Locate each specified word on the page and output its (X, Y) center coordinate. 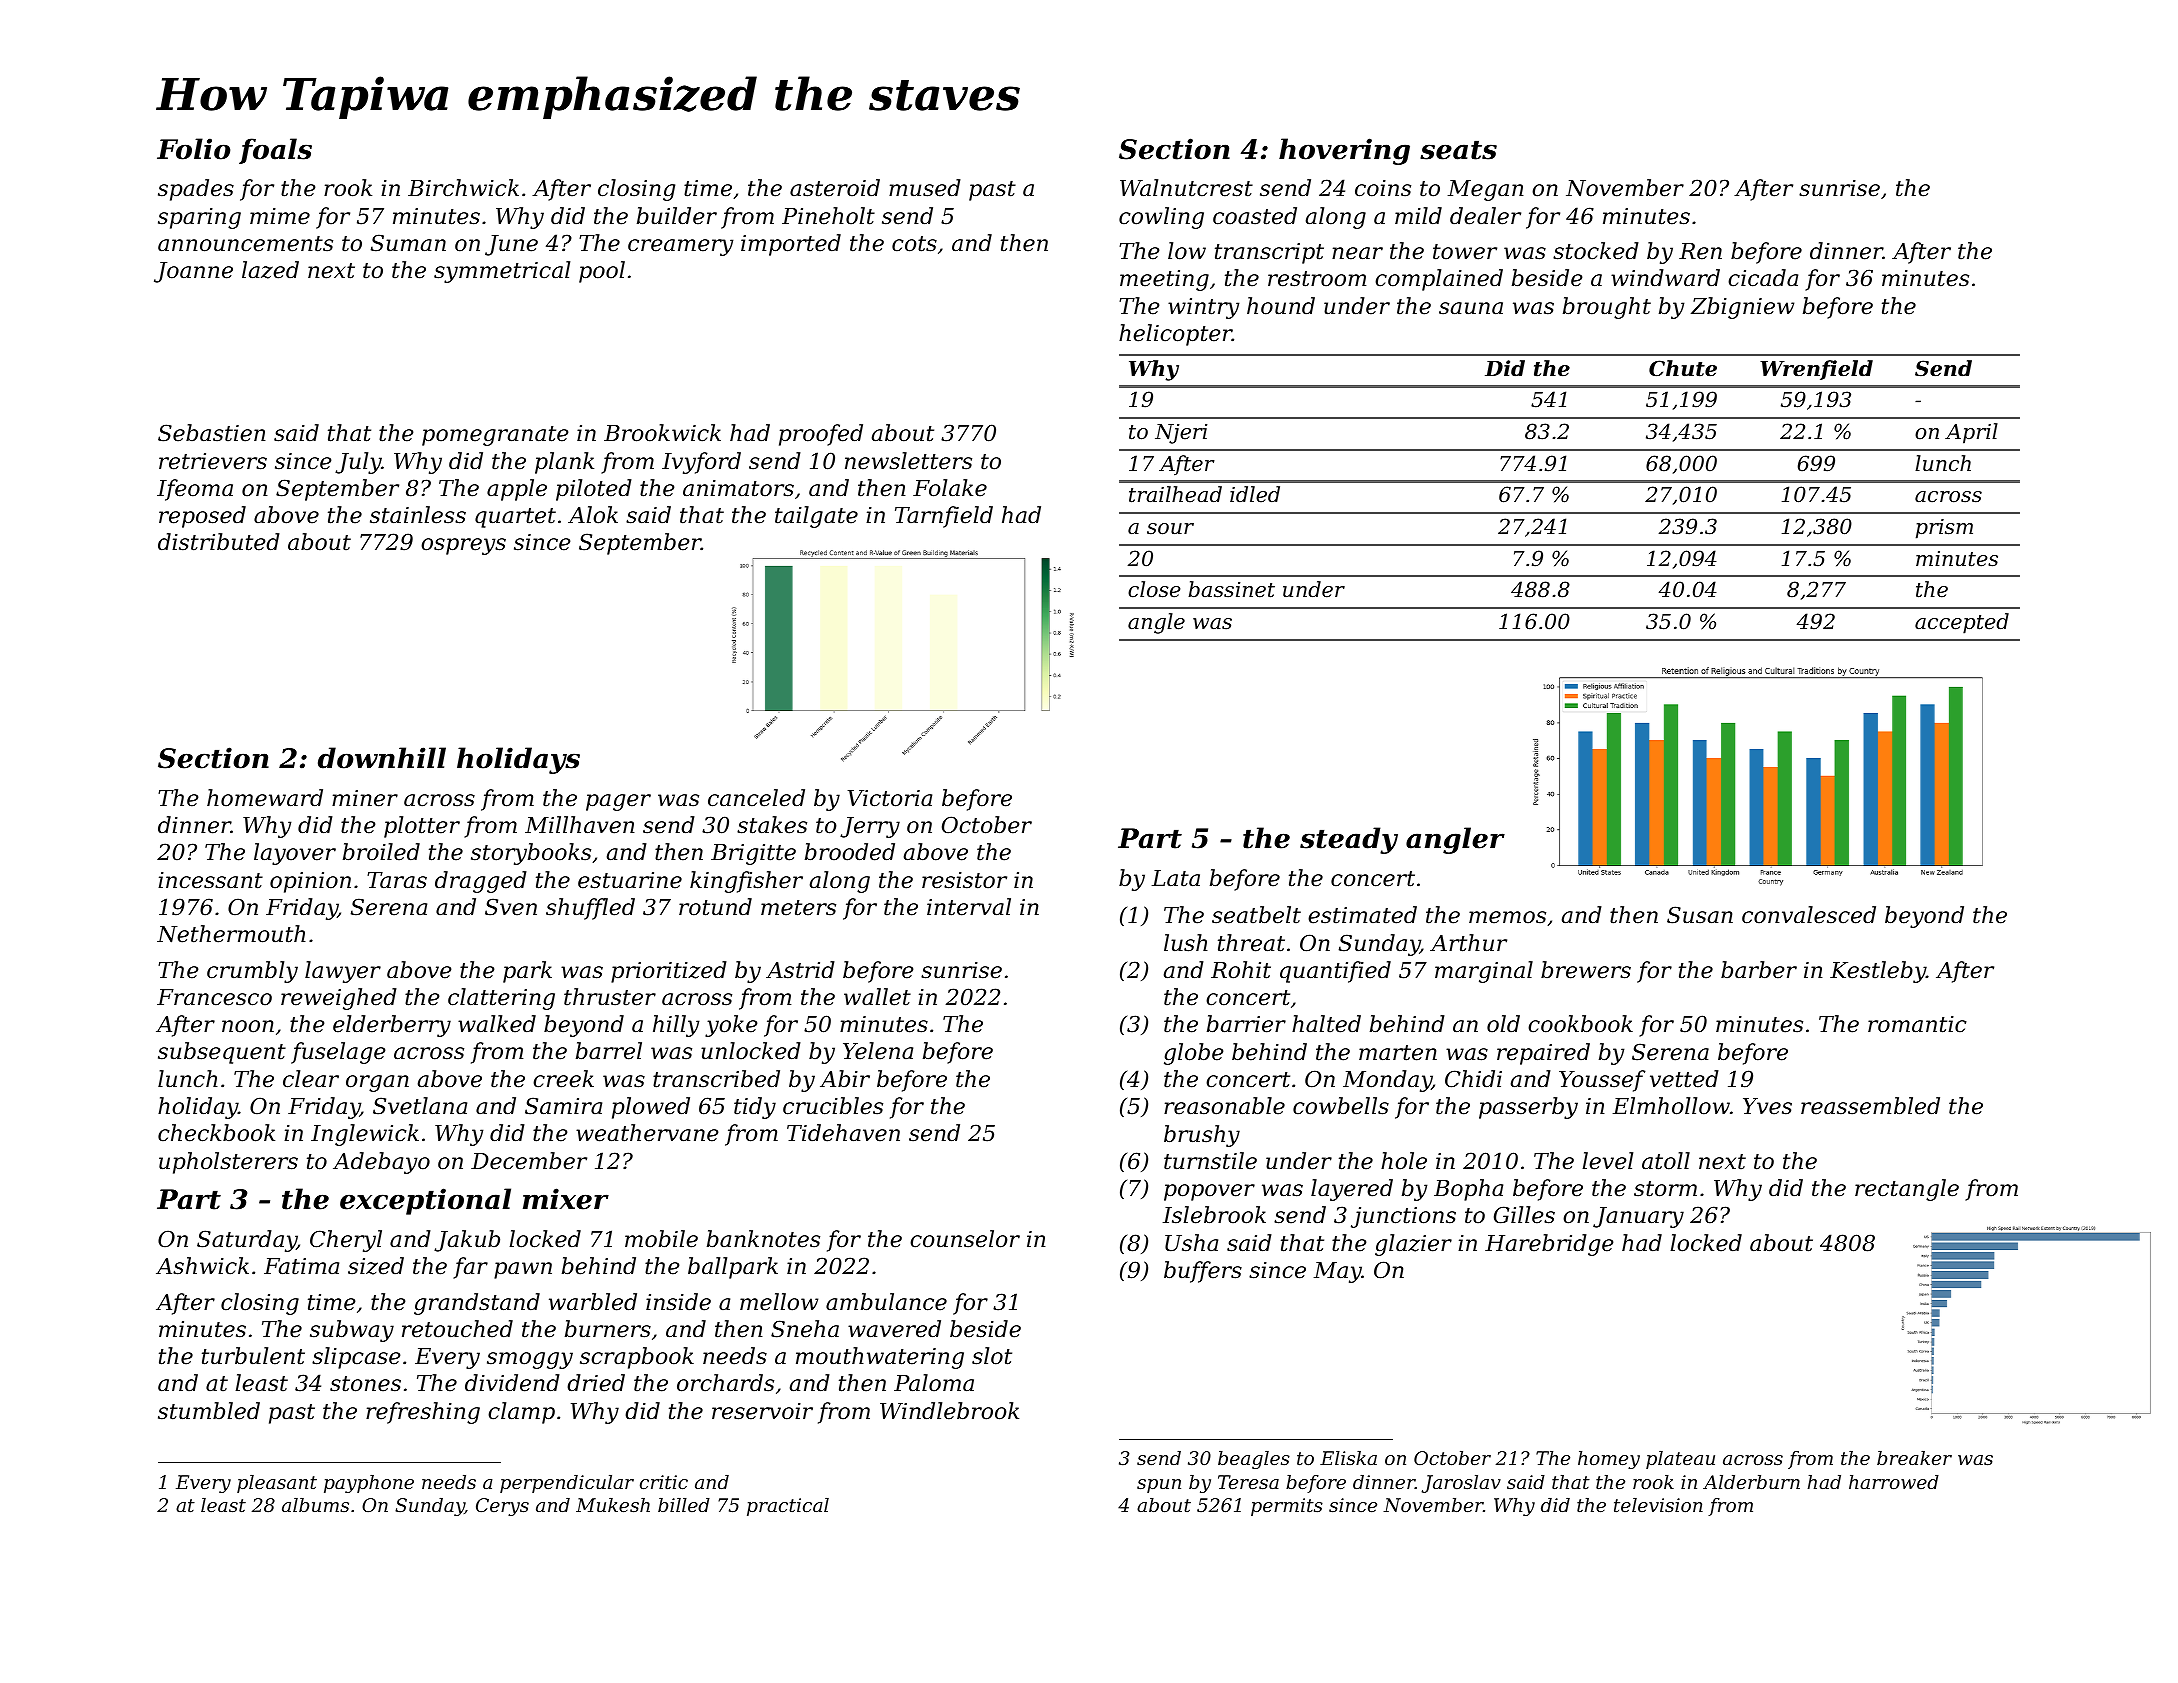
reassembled (1870, 1106)
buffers (1203, 1272)
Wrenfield (1816, 370)
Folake (950, 488)
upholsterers (228, 1163)
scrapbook (637, 1358)
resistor (964, 880)
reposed (202, 517)
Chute (1683, 368)
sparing (199, 218)
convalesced (1809, 915)
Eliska (1348, 1458)
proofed (821, 435)
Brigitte (753, 854)
